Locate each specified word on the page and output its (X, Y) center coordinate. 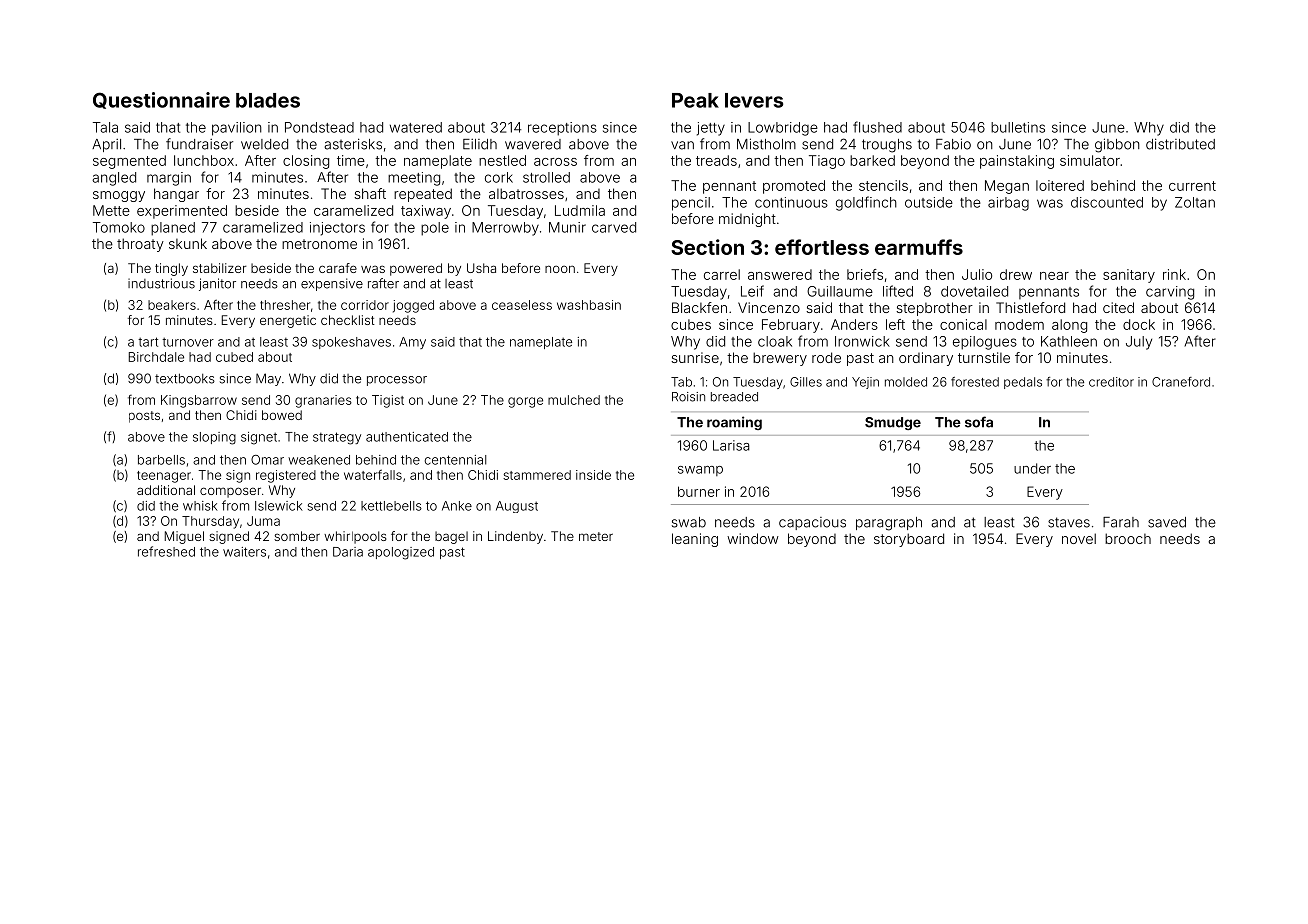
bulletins (1018, 127)
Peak (695, 100)
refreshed (166, 551)
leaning (695, 540)
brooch (1128, 538)
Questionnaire (161, 100)
